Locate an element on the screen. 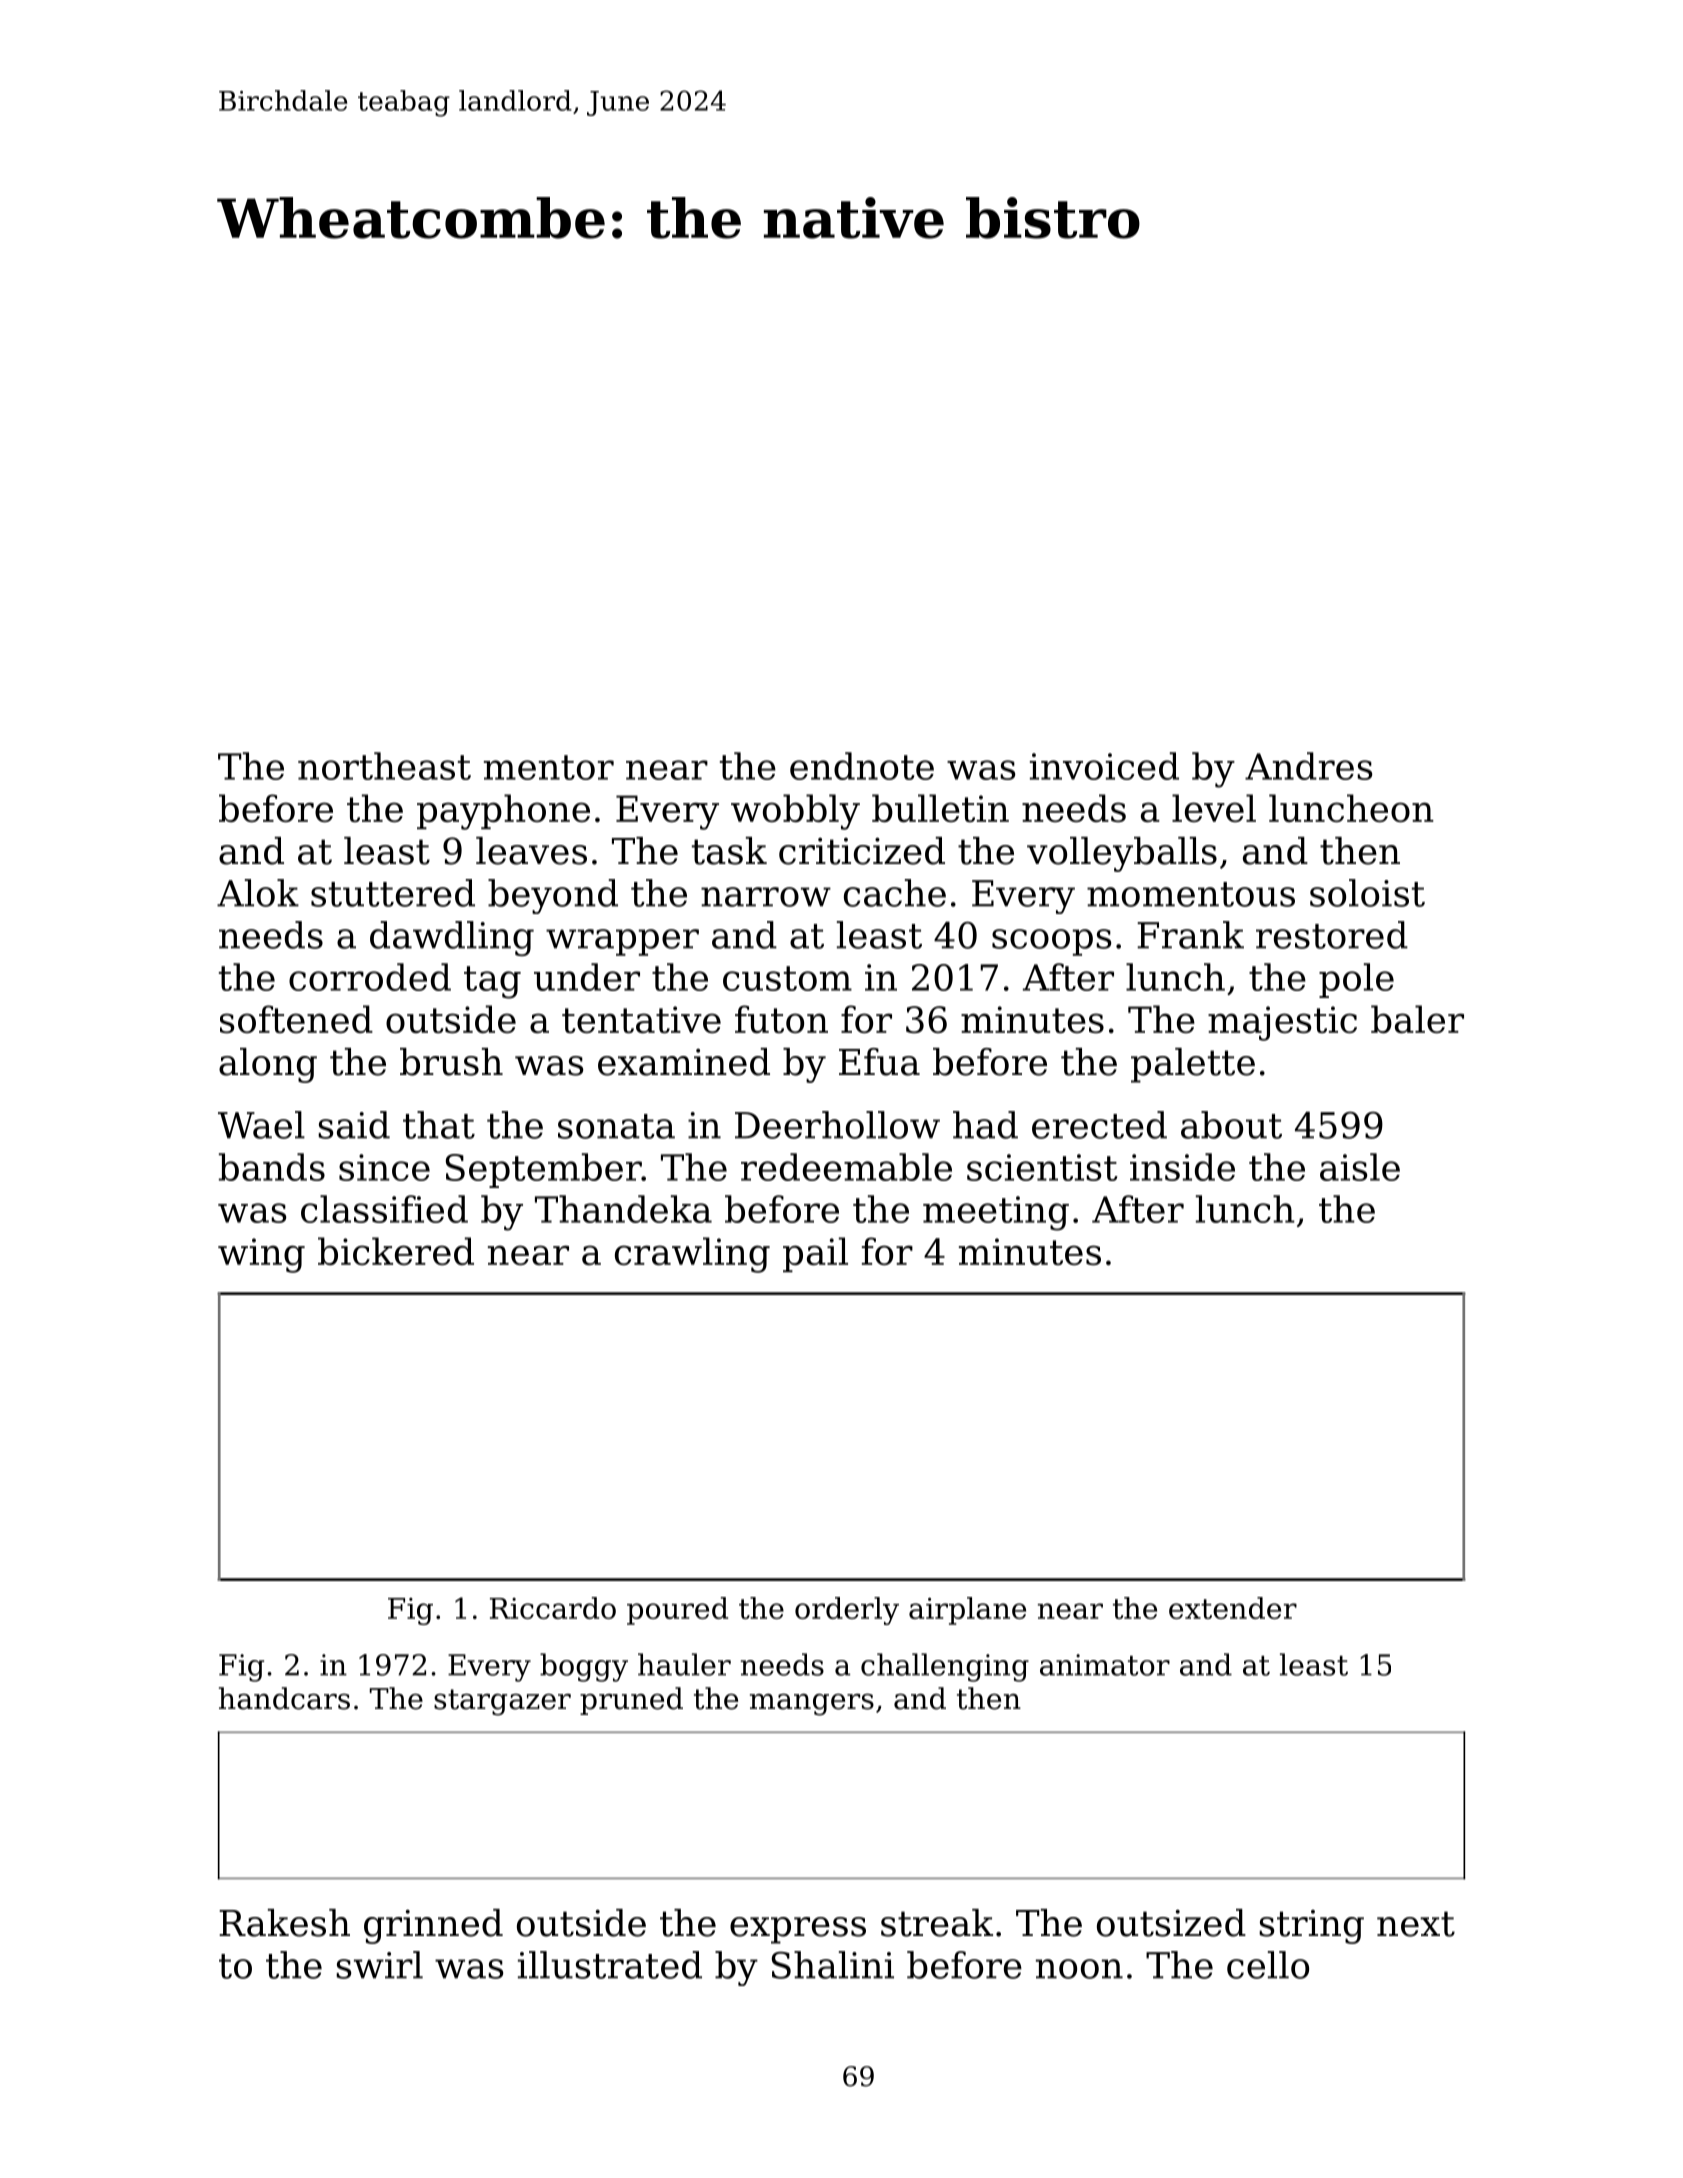 The height and width of the screenshot is (2178, 1683). wing is located at coordinates (261, 1255).
